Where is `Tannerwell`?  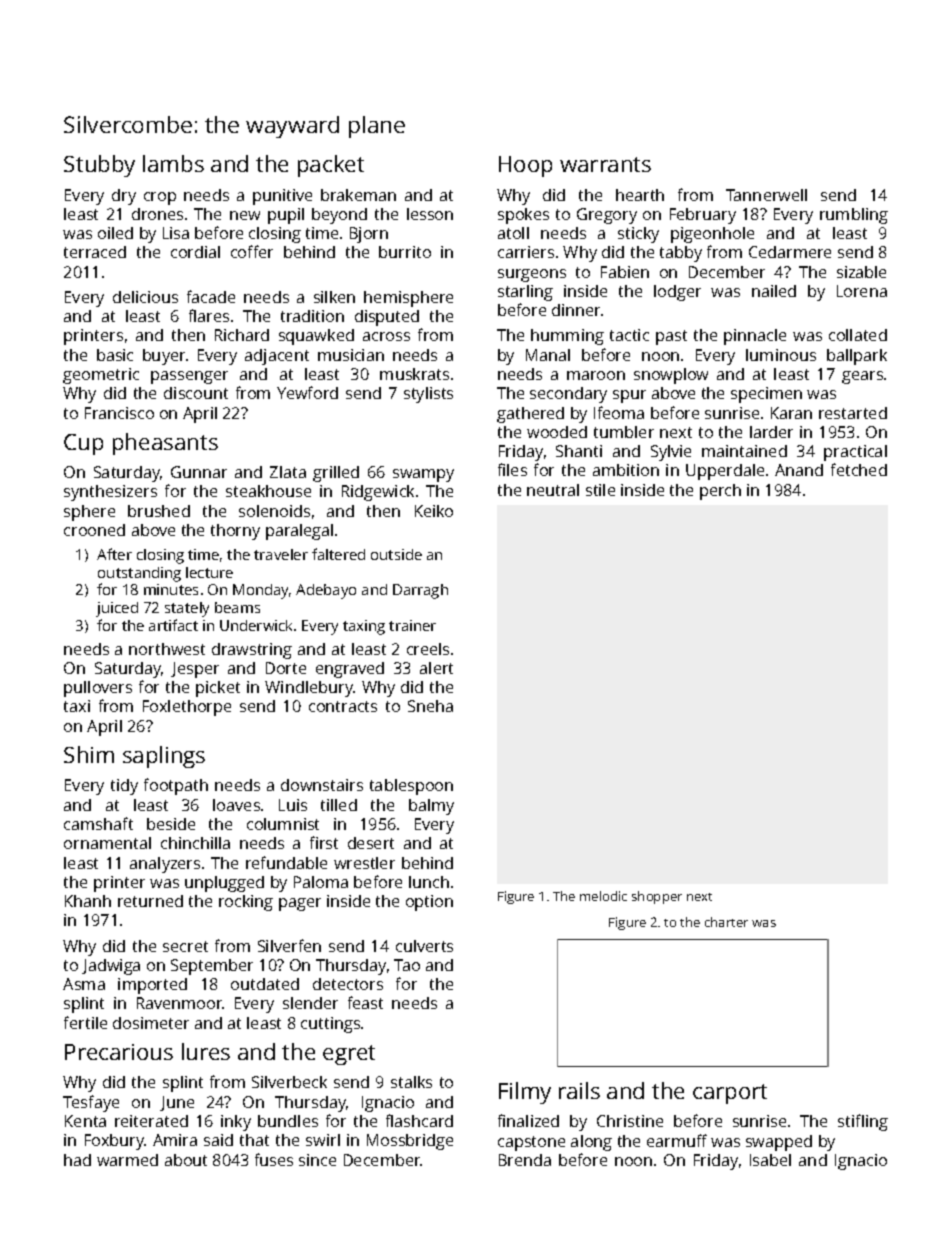
Tannerwell is located at coordinates (766, 195).
